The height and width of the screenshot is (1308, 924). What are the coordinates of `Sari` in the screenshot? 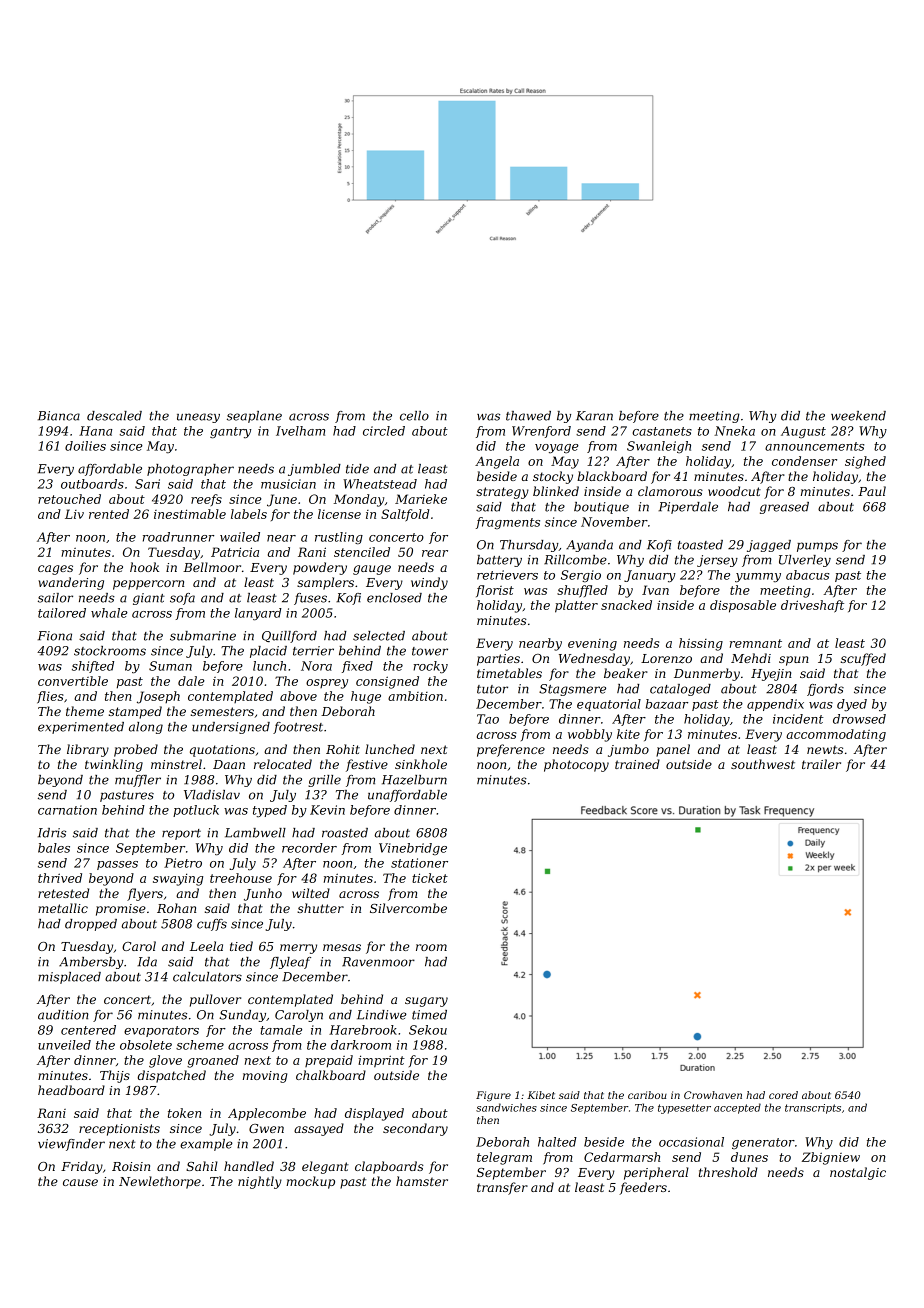 It's located at (147, 484).
